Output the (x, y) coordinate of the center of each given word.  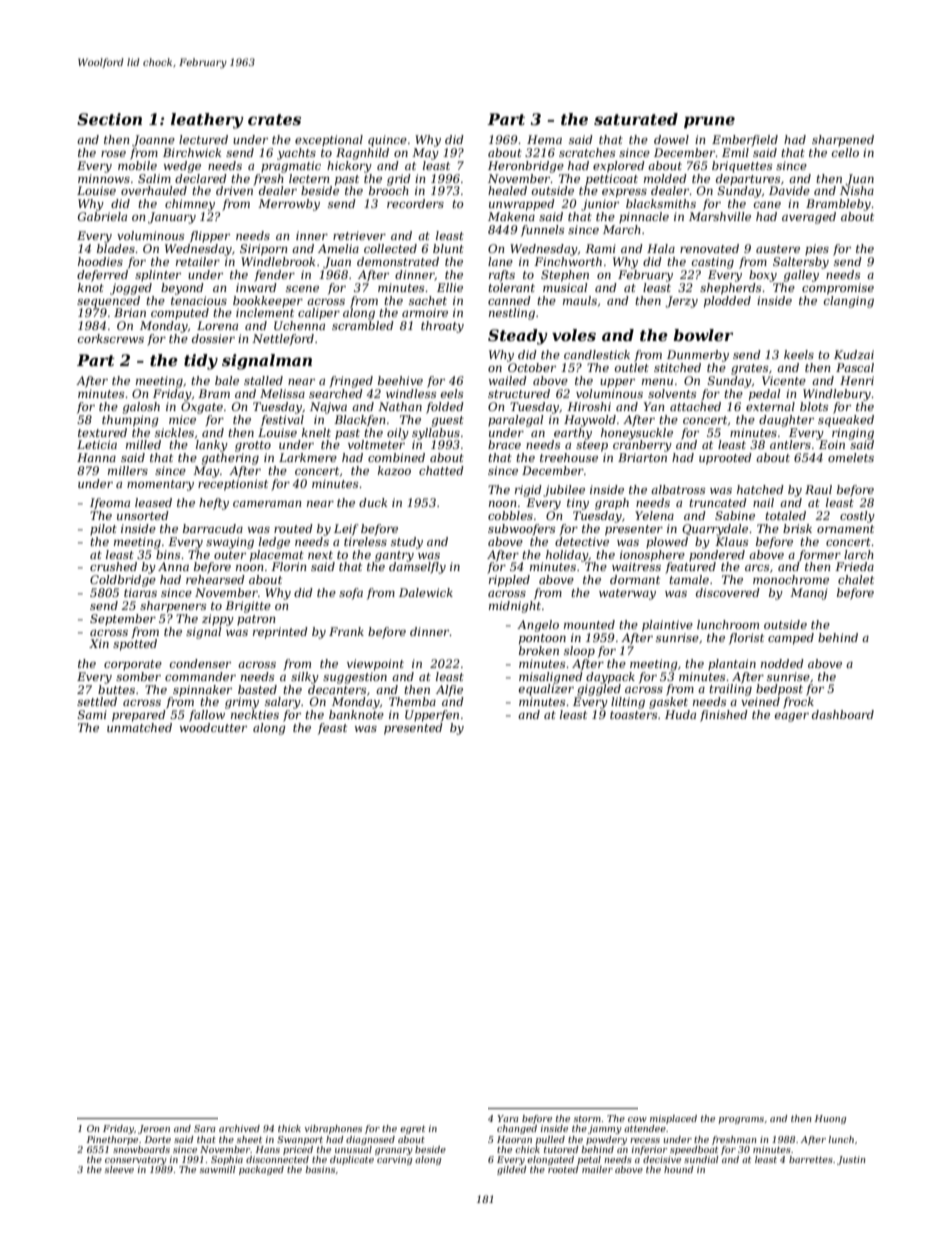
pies (817, 250)
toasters (633, 715)
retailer (198, 261)
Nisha (857, 190)
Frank (346, 631)
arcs (757, 568)
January (172, 218)
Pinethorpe (112, 1140)
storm (587, 1118)
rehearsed (215, 579)
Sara (205, 1128)
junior (600, 205)
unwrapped (522, 205)
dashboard (843, 714)
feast (332, 729)
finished (724, 716)
